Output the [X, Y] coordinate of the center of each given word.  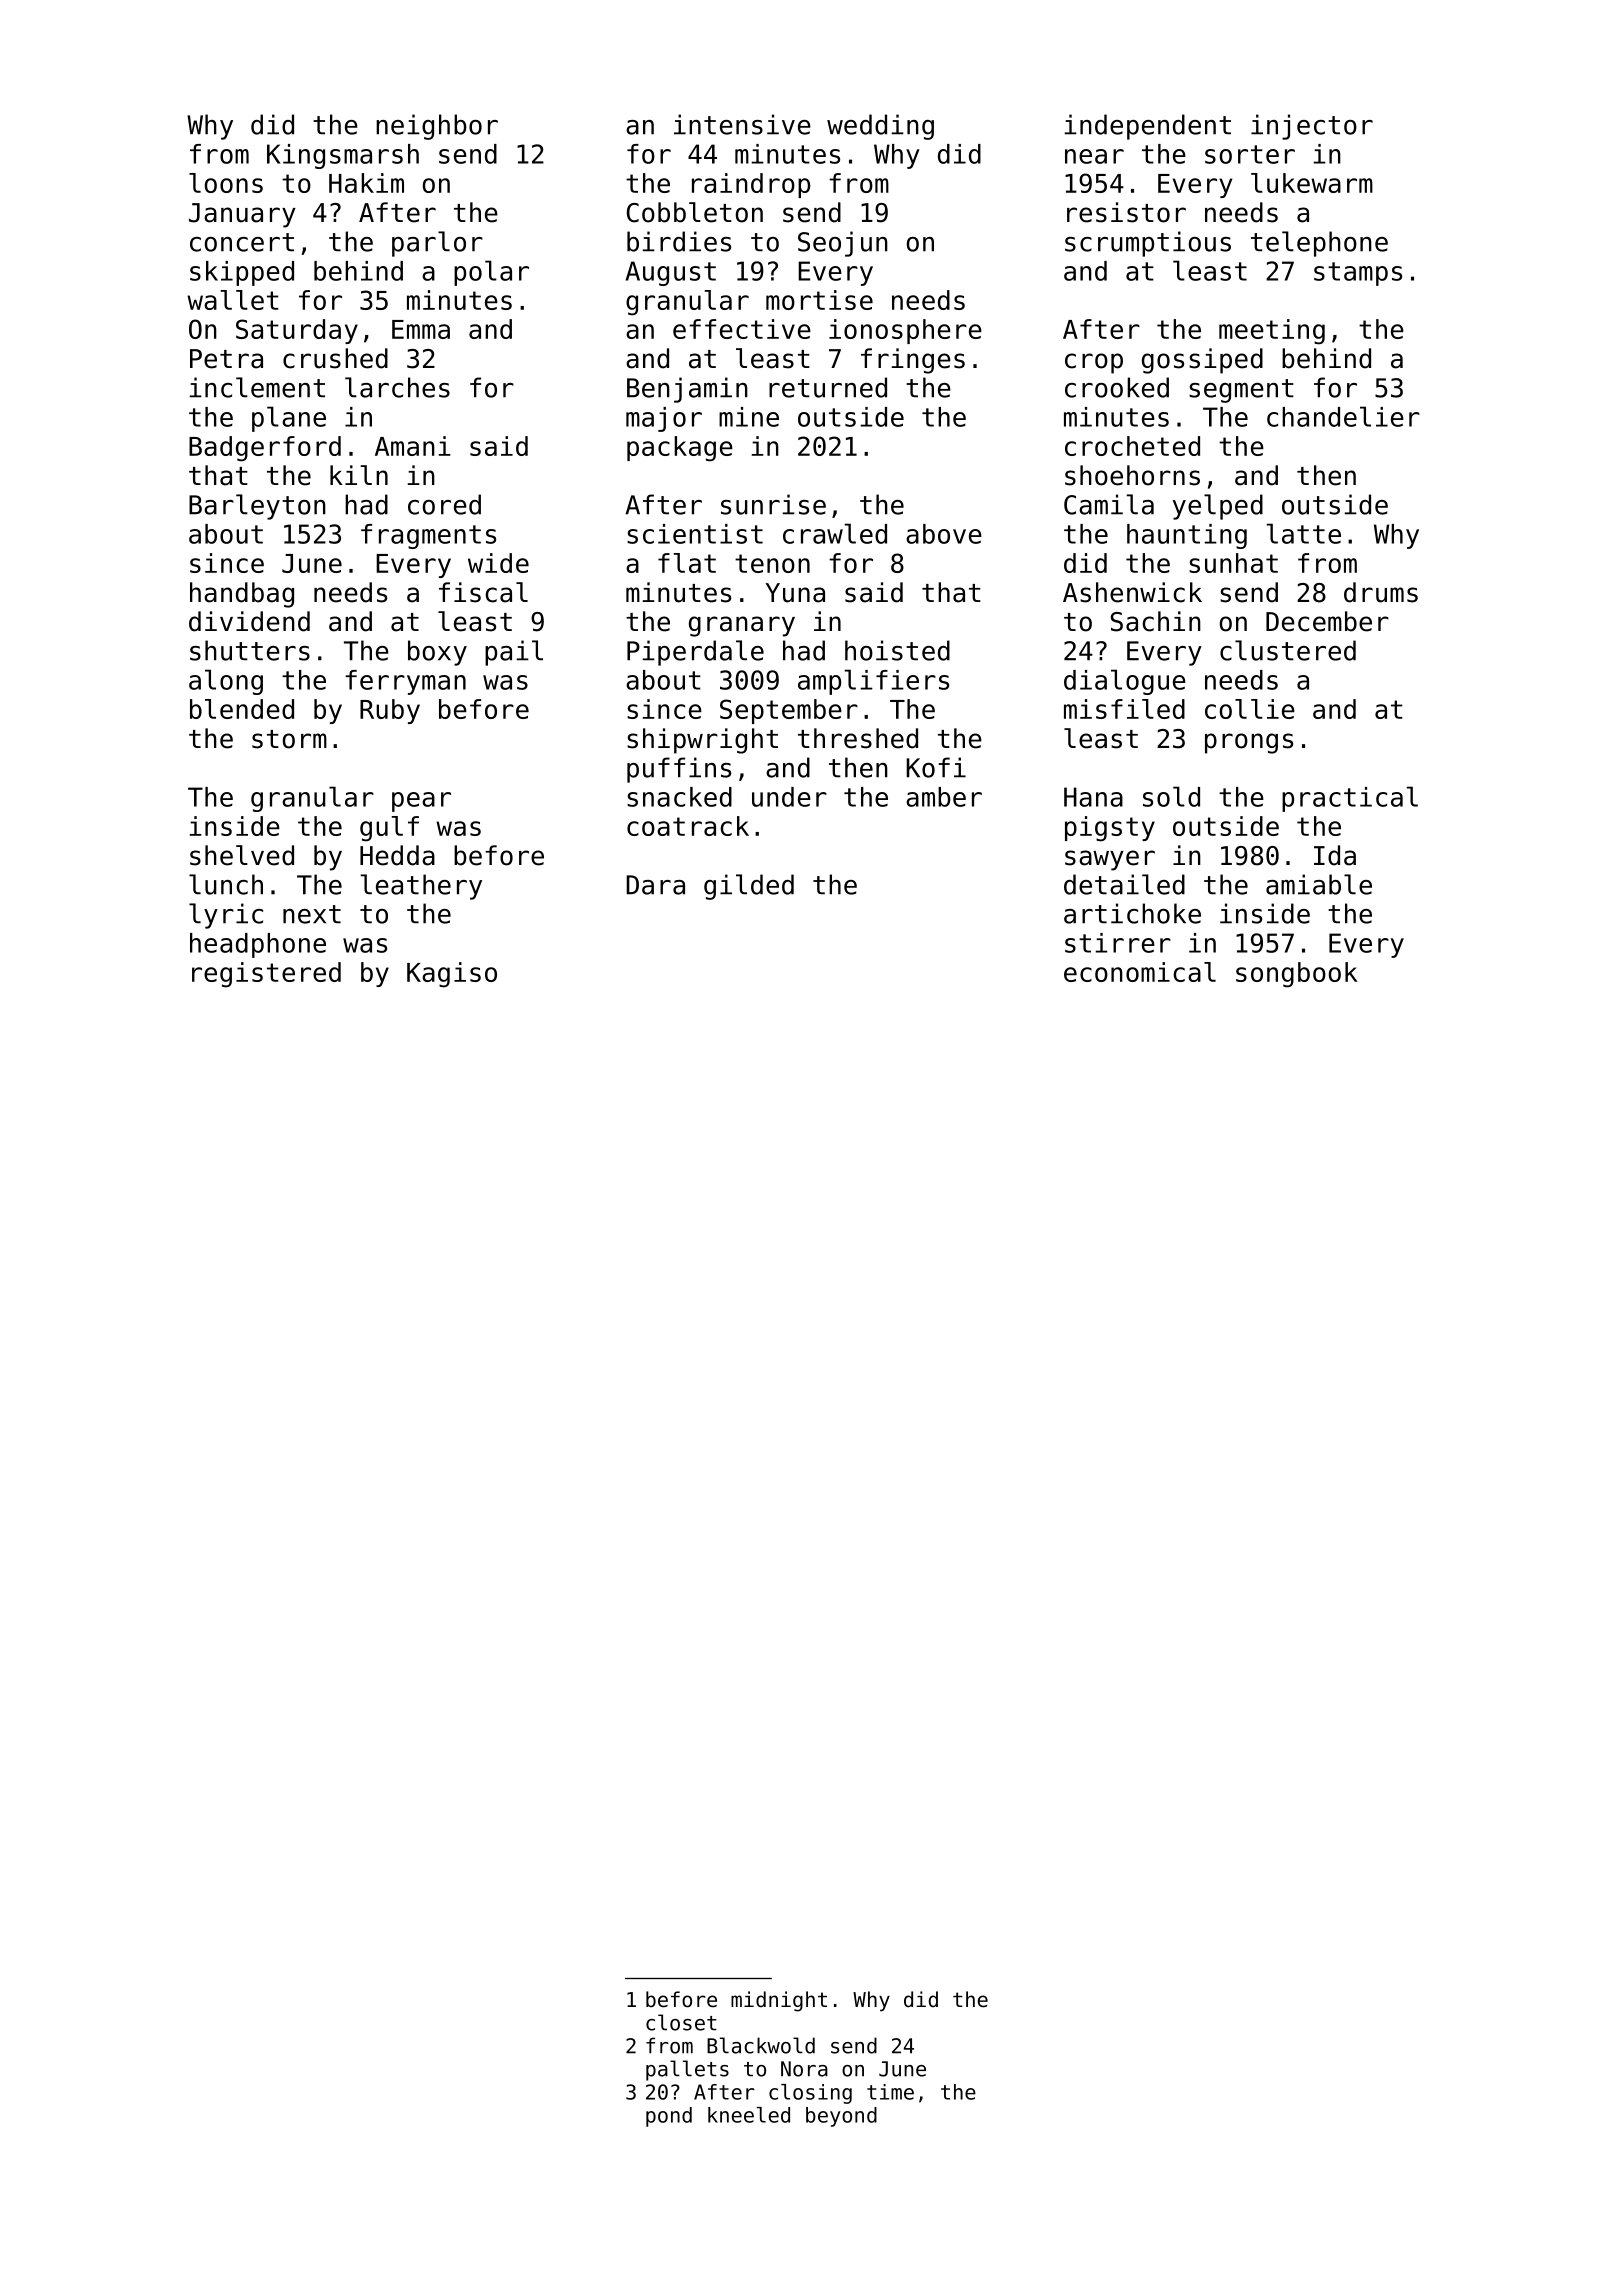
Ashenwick [1132, 592]
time [890, 2092]
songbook [1297, 975]
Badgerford [265, 449]
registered [266, 975]
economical [1140, 972]
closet [681, 2022]
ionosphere [905, 331]
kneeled [749, 2115]
